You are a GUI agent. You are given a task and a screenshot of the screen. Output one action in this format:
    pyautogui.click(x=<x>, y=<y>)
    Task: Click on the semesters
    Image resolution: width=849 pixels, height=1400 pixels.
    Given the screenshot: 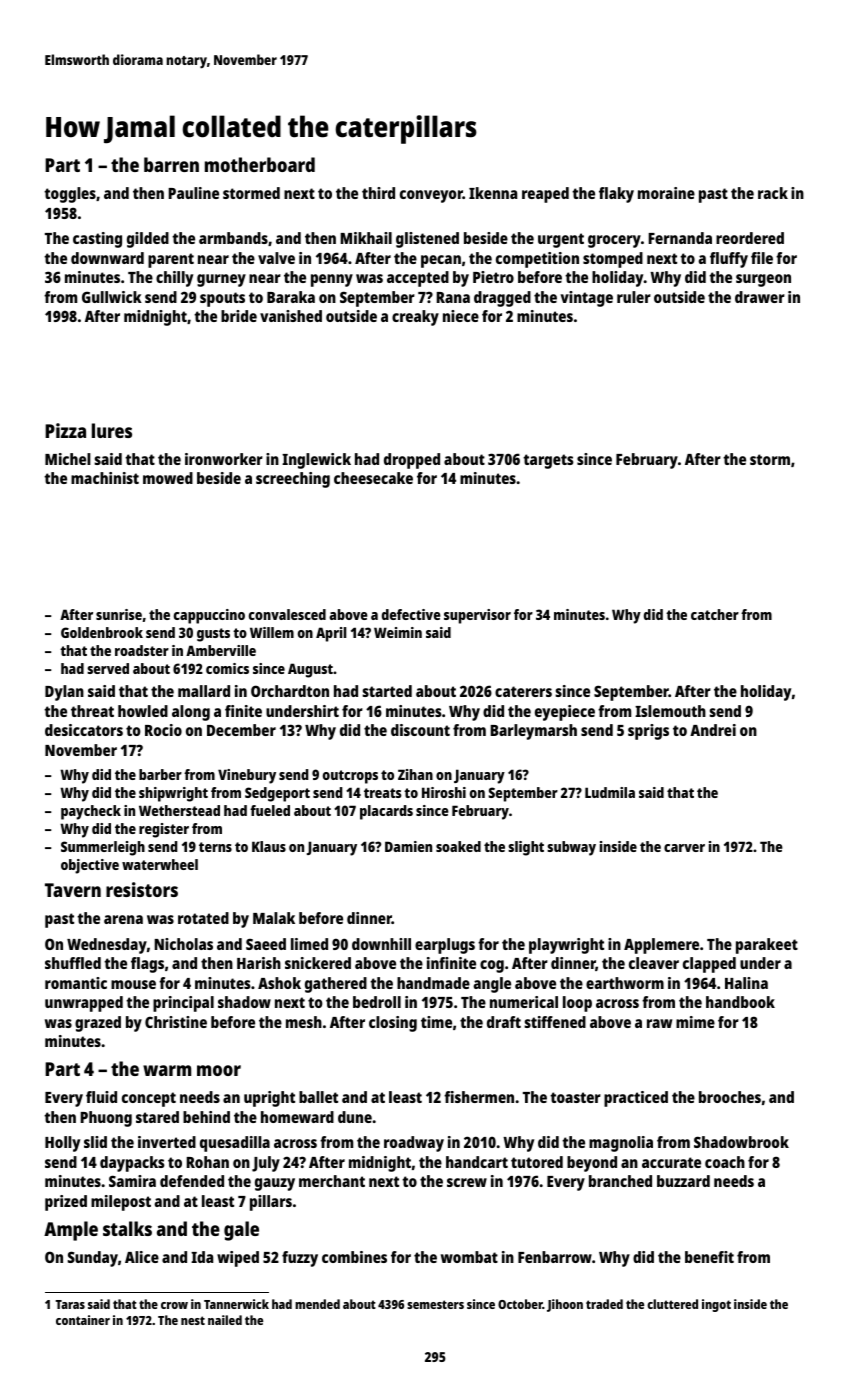 What is the action you would take?
    pyautogui.click(x=435, y=1304)
